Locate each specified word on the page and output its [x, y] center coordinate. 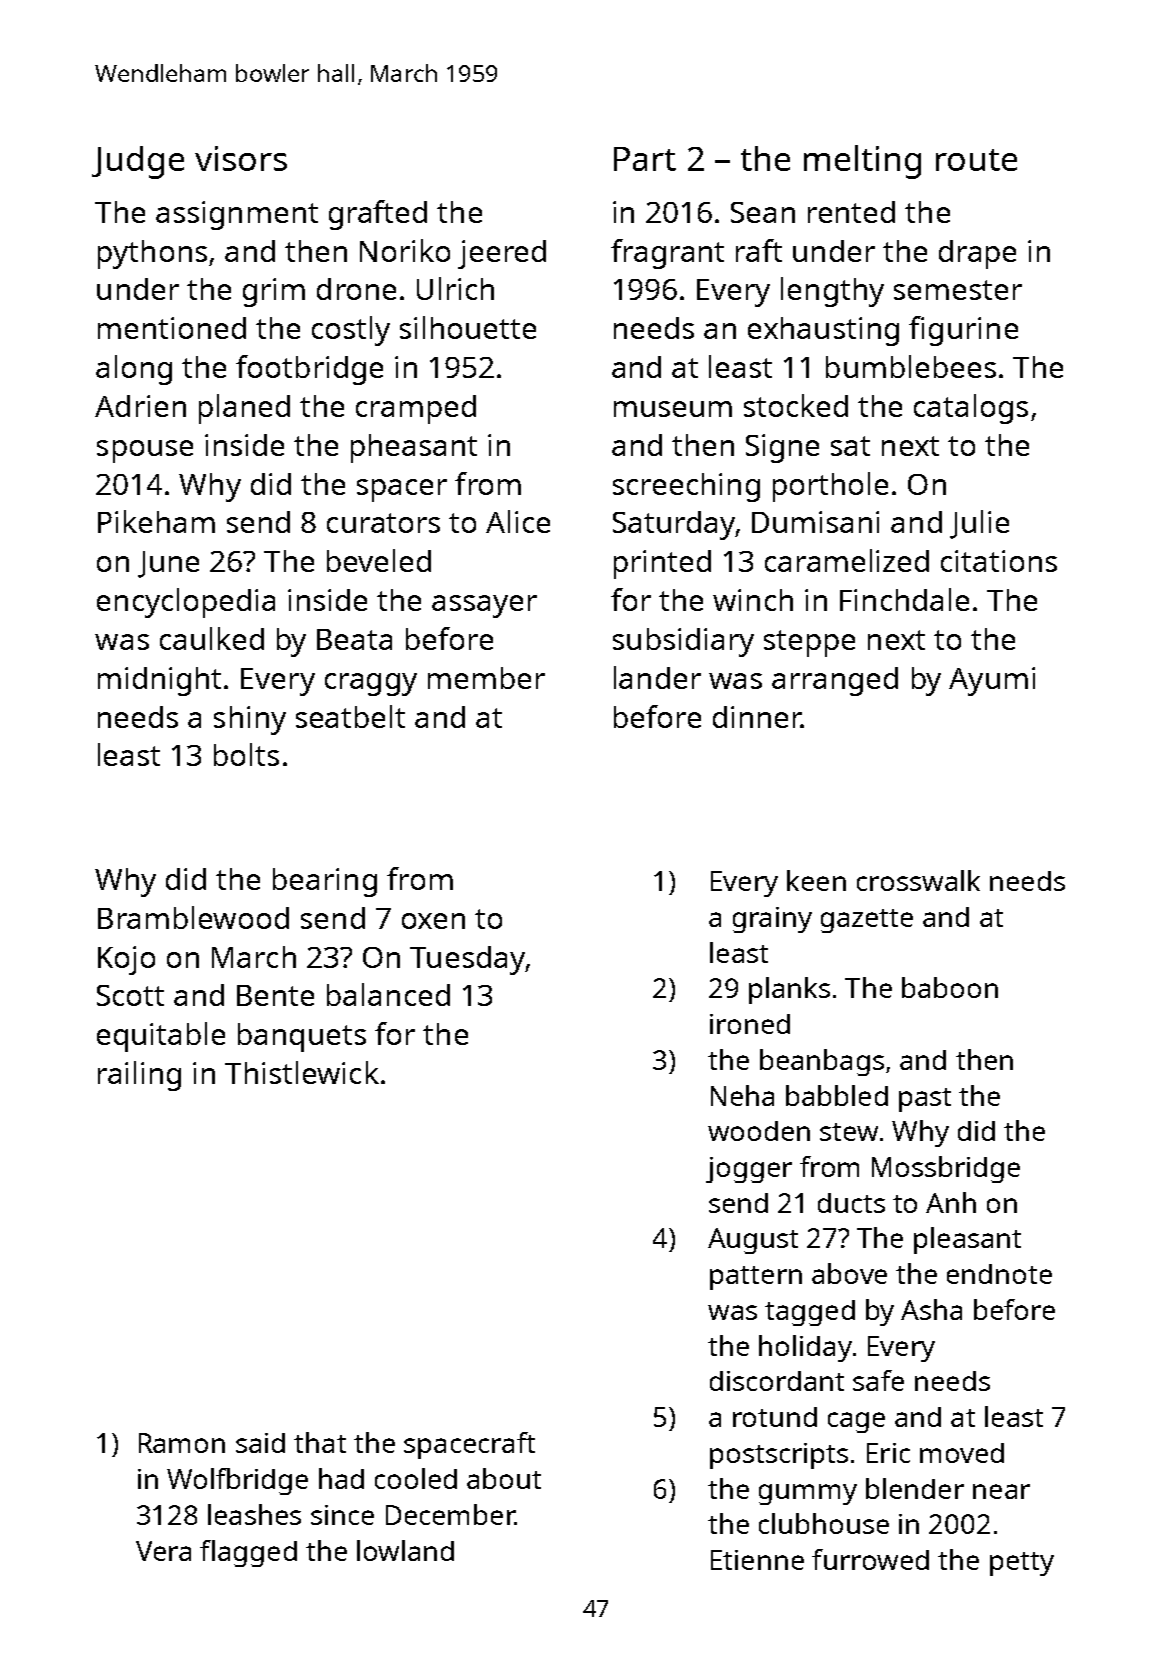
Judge [138, 162]
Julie [979, 524]
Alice [518, 521]
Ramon [182, 1443]
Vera [163, 1551]
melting [862, 162]
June [168, 564]
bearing [325, 882]
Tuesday [467, 960]
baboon [950, 987]
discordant [777, 1381]
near [1001, 1491]
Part [645, 159]
